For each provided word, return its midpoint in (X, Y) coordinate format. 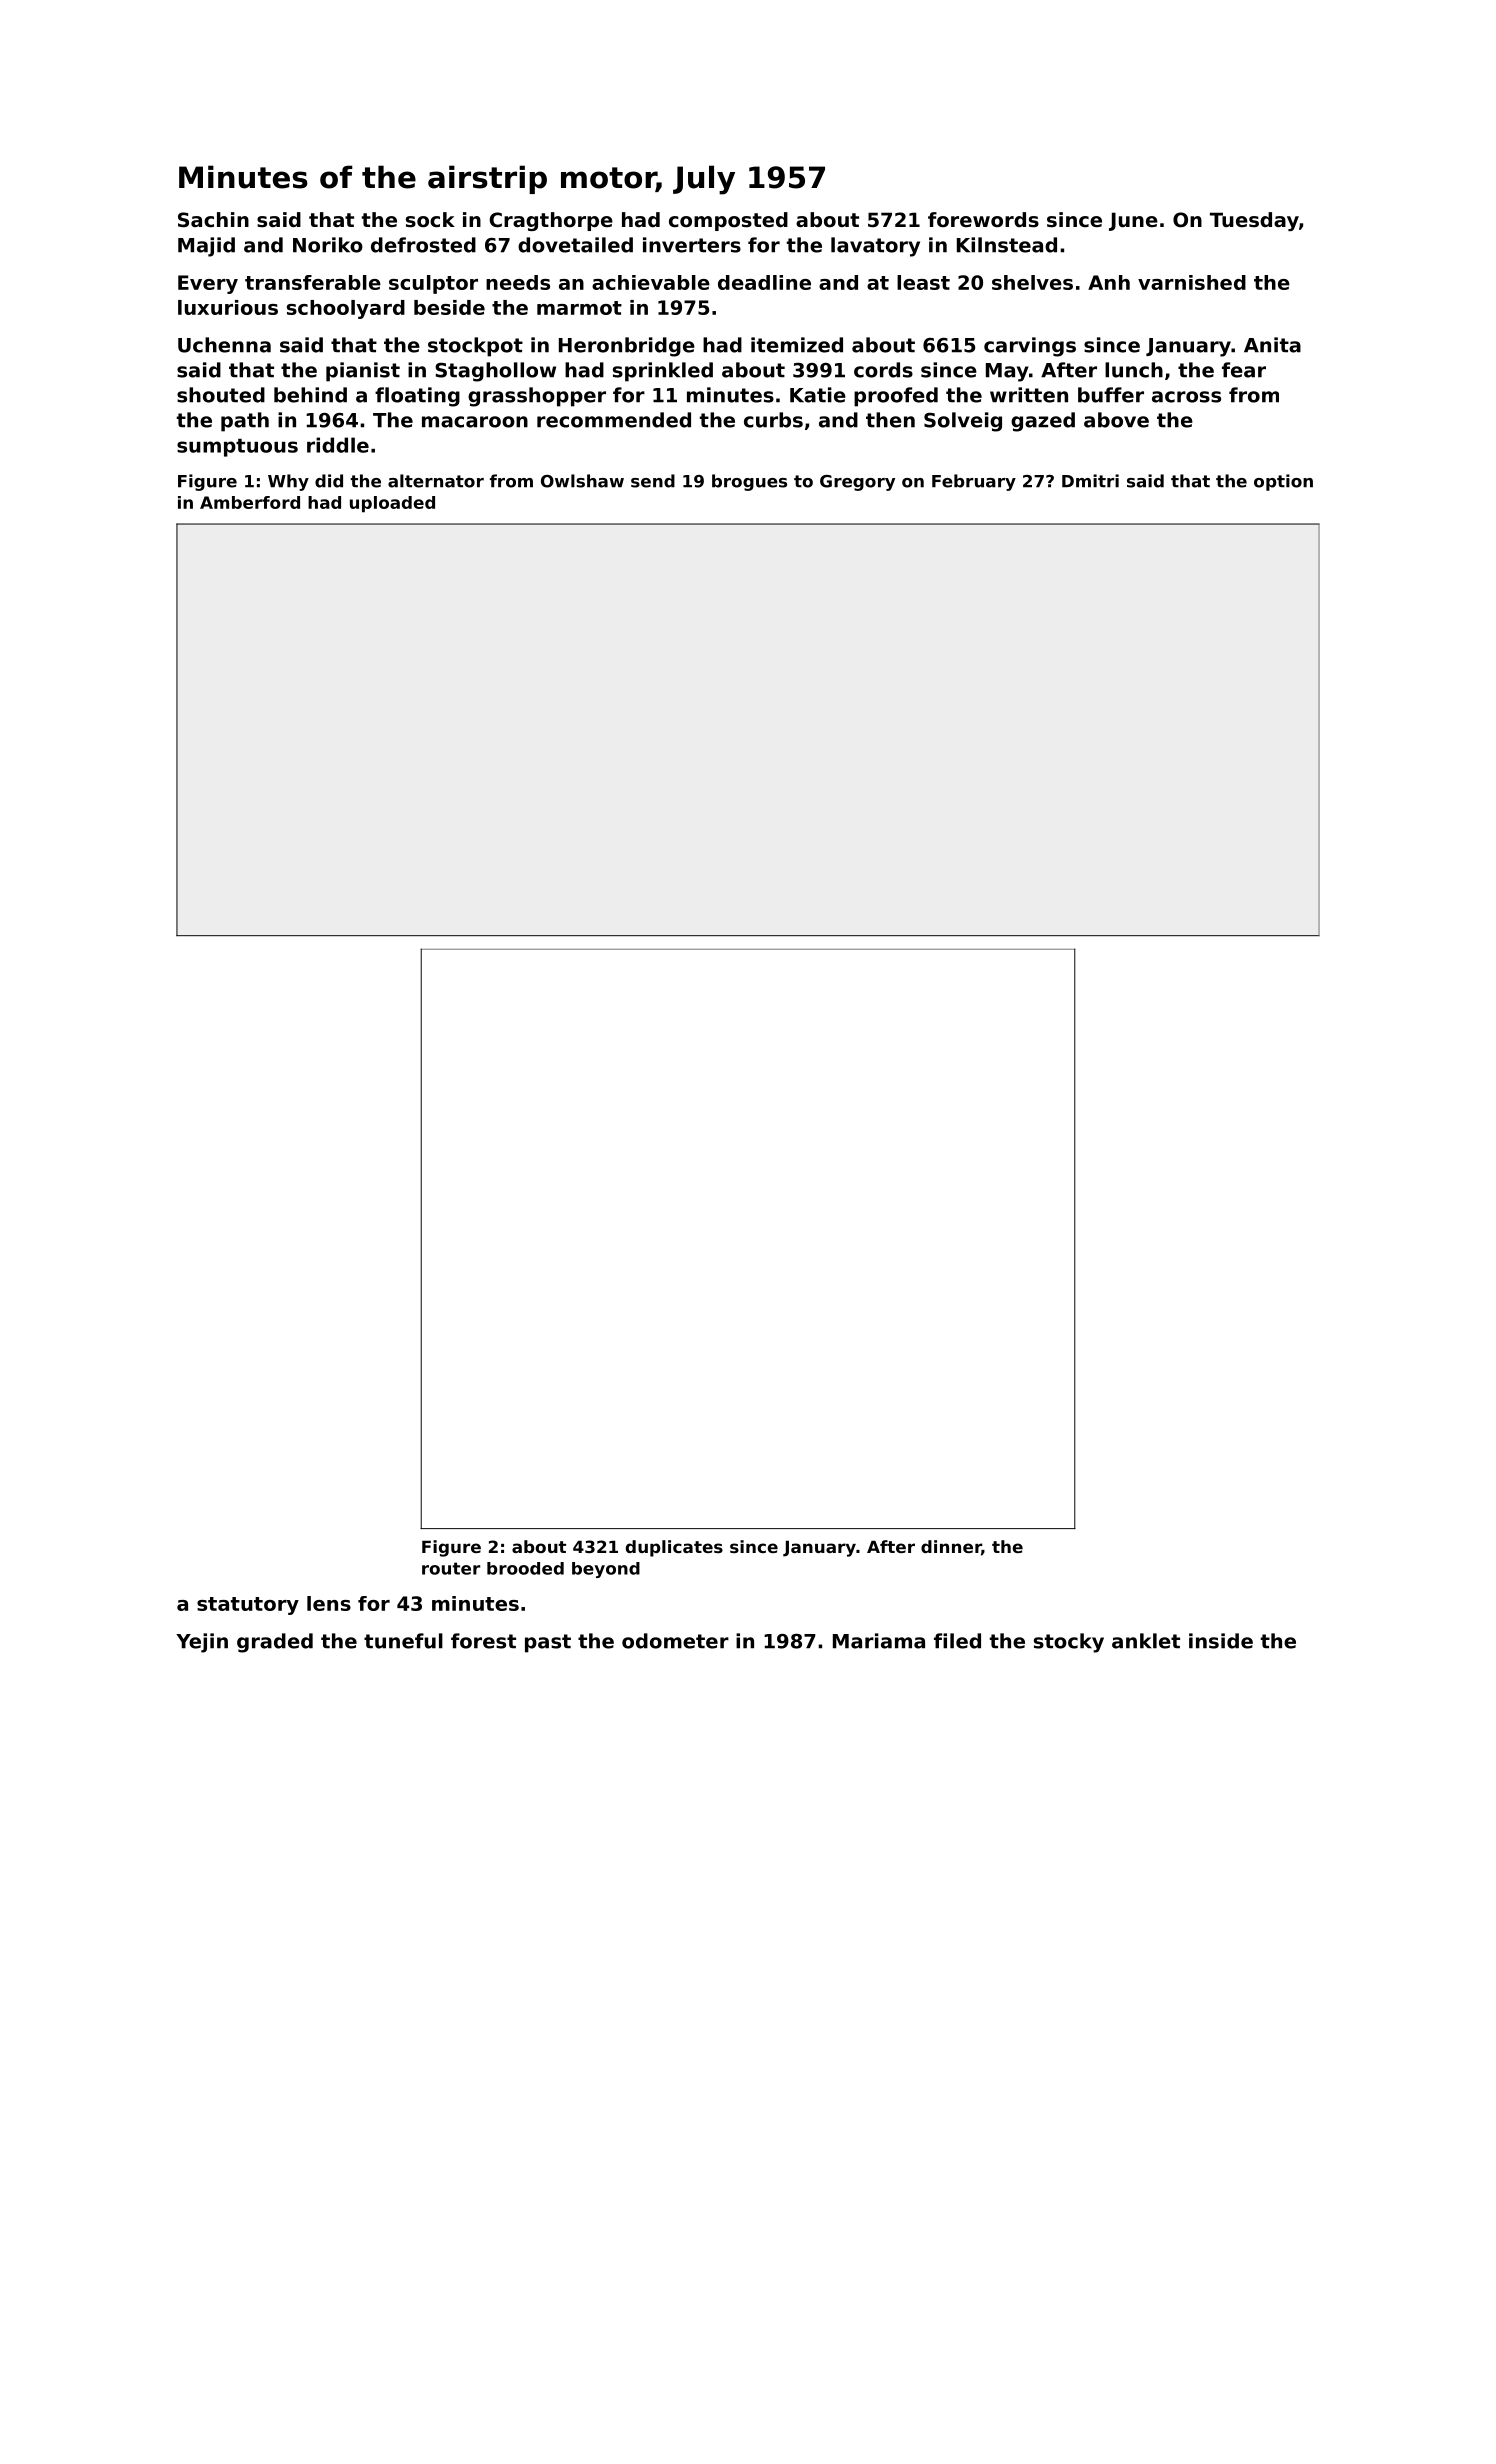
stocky (1069, 1643)
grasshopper (537, 397)
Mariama (879, 1641)
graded (275, 1643)
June (1133, 221)
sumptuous (237, 448)
